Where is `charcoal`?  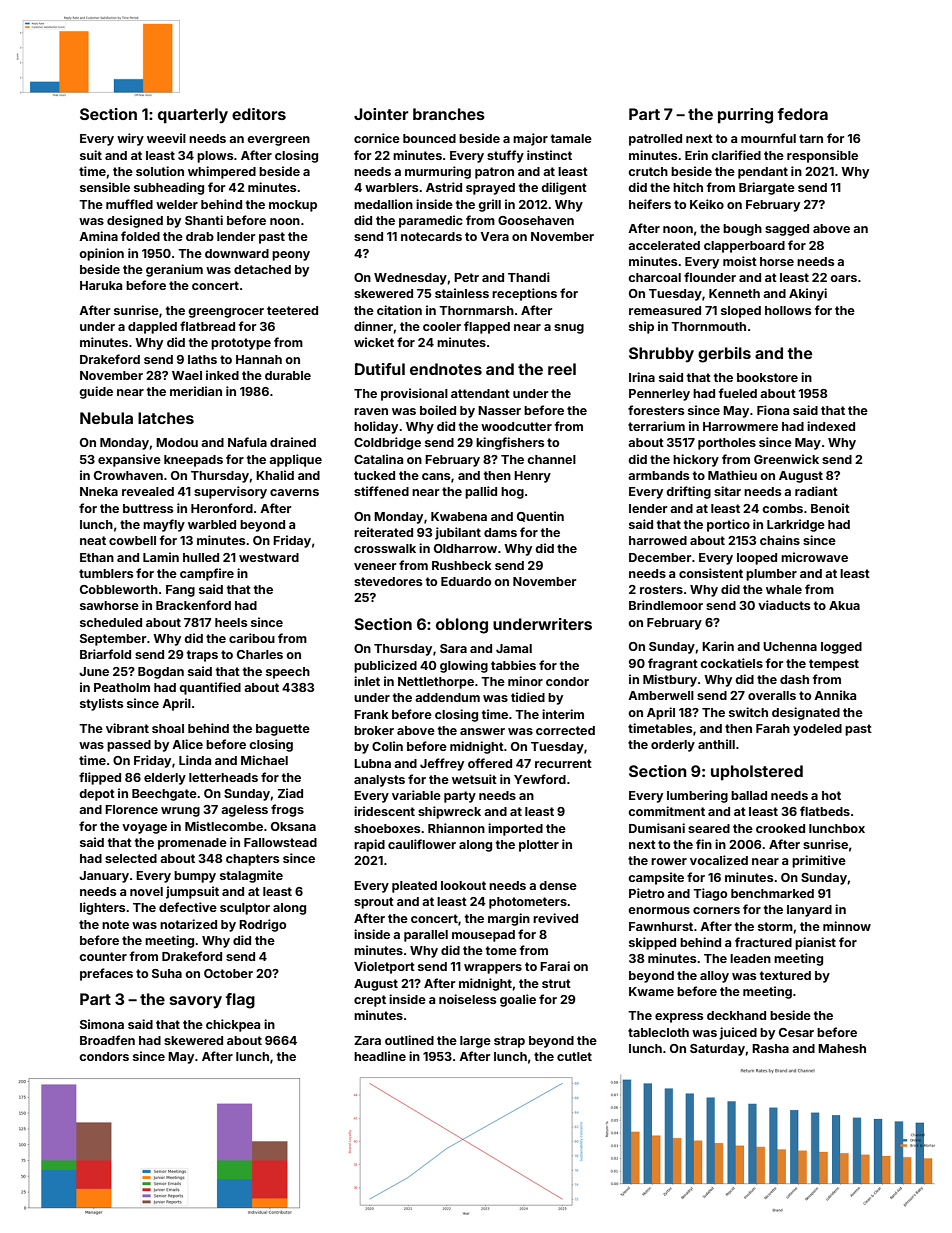 charcoal is located at coordinates (654, 277).
